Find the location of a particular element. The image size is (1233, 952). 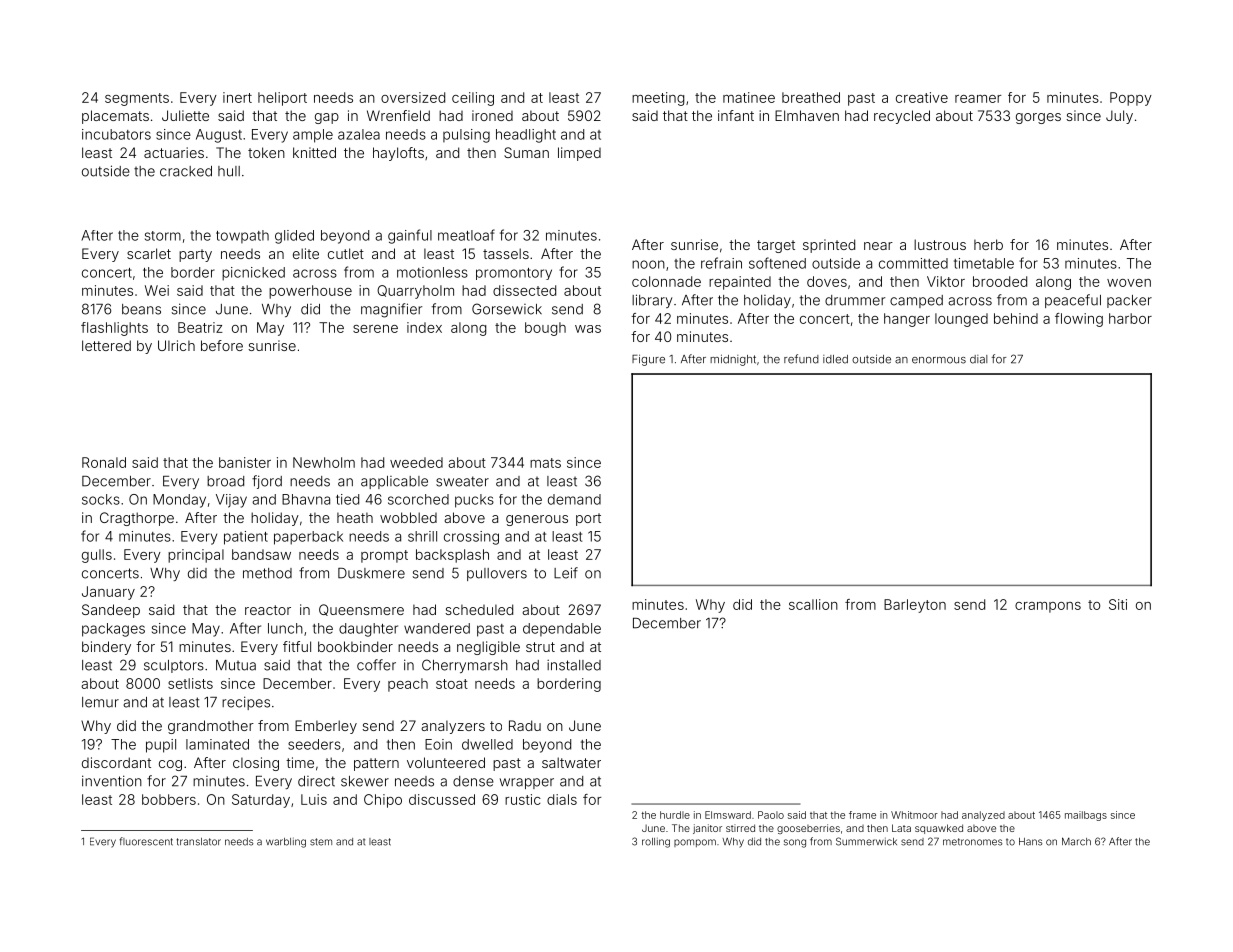

metronomes is located at coordinates (972, 842).
